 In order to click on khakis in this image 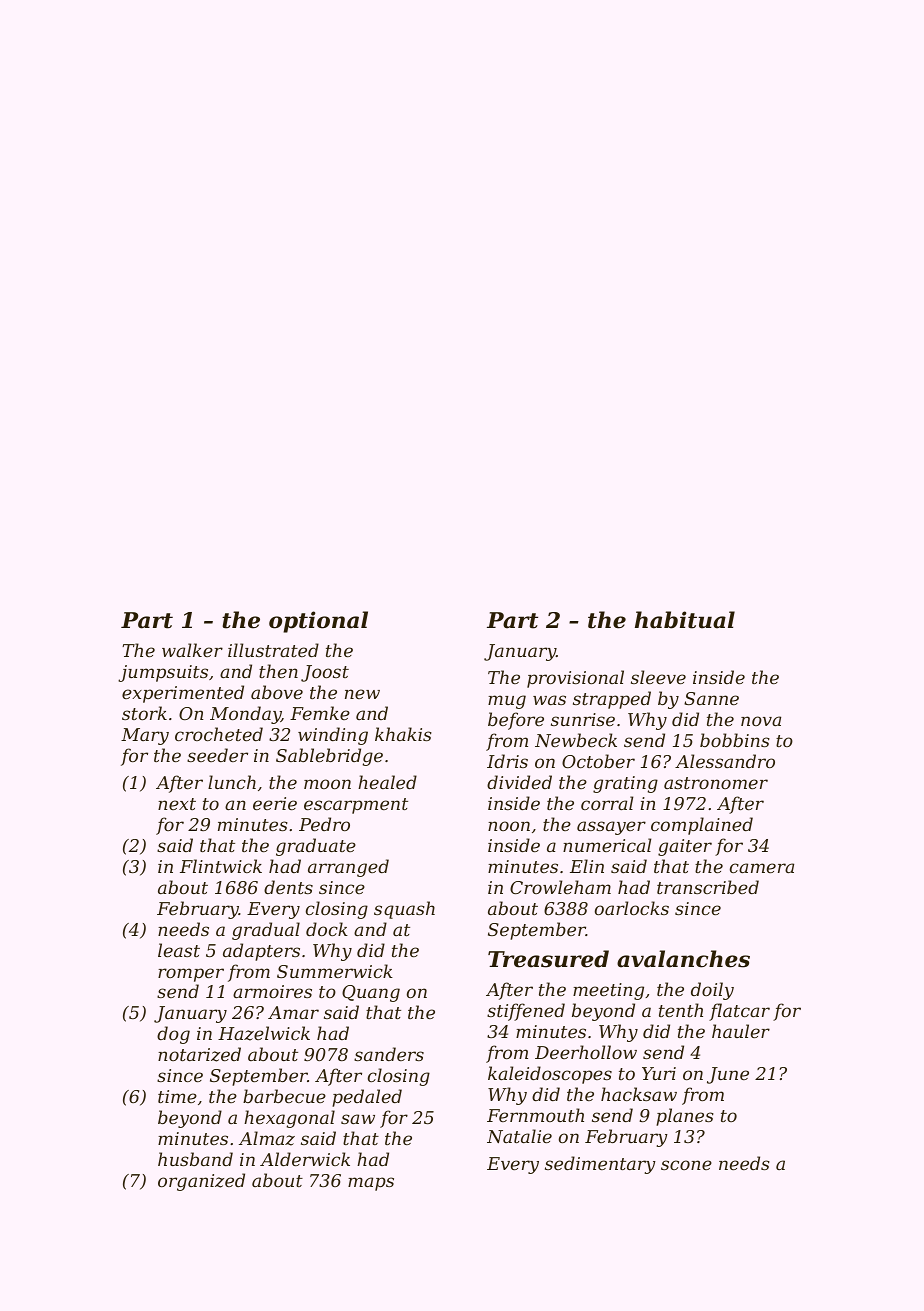, I will do `click(403, 734)`.
